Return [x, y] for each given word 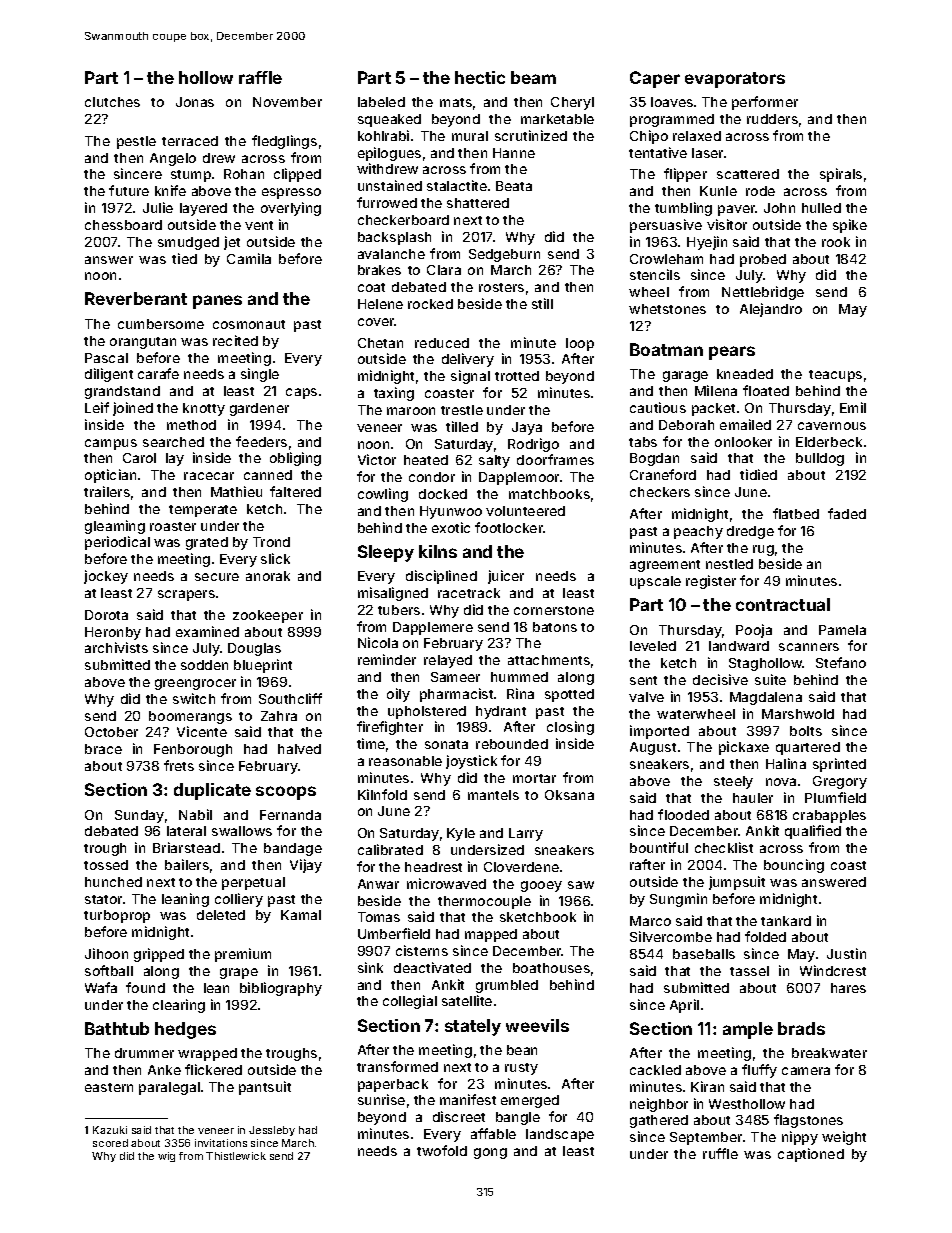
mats [456, 102]
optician [110, 476]
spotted [569, 695]
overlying [291, 209]
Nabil [195, 814]
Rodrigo [533, 445]
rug [763, 550]
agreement [665, 566]
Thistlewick [236, 1156]
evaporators [735, 80]
